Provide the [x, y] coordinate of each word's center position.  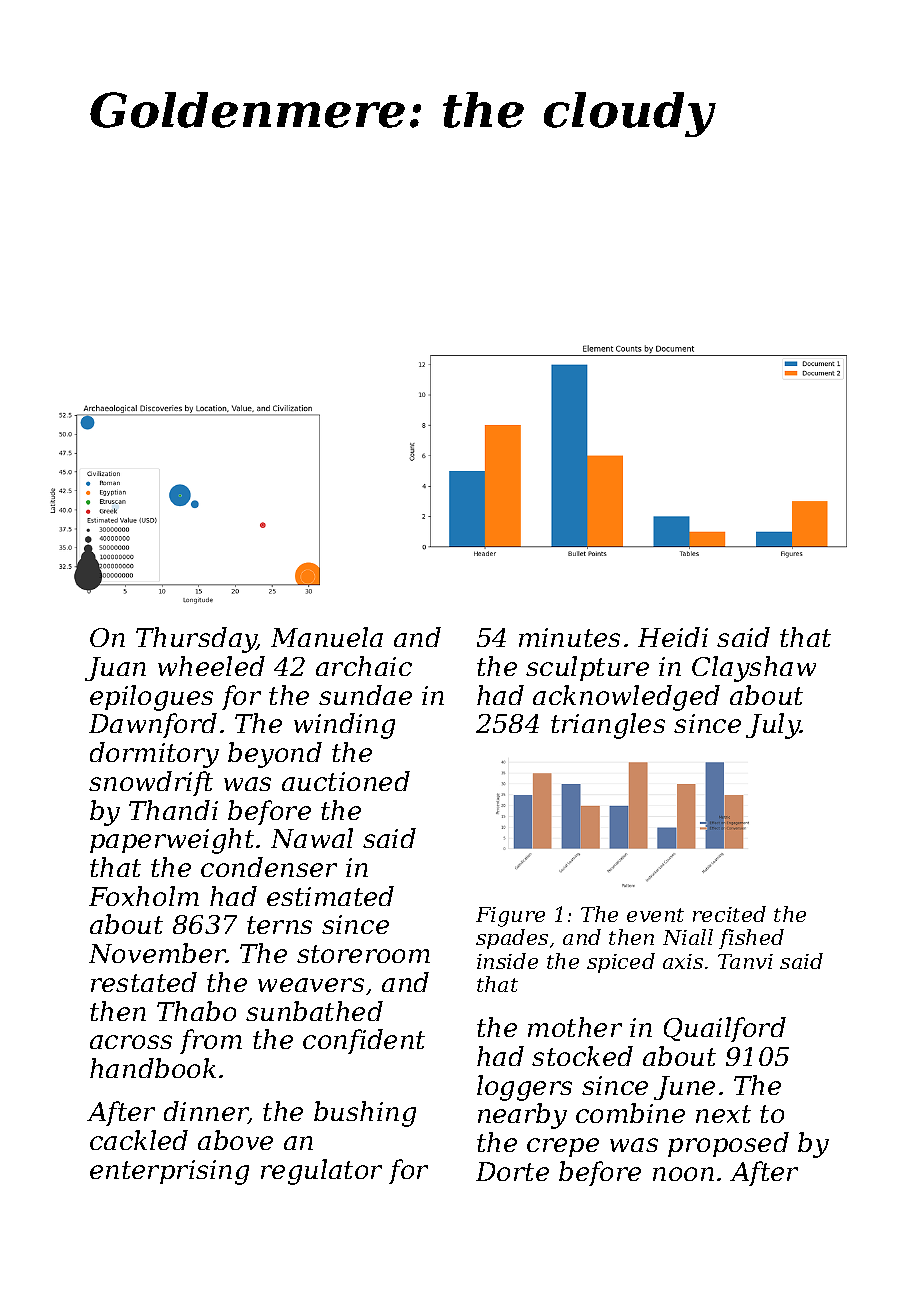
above [235, 1140]
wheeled [211, 666]
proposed [728, 1144]
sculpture [587, 668]
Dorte [512, 1171]
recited [729, 914]
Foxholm [144, 896]
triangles [608, 726]
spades [512, 939]
